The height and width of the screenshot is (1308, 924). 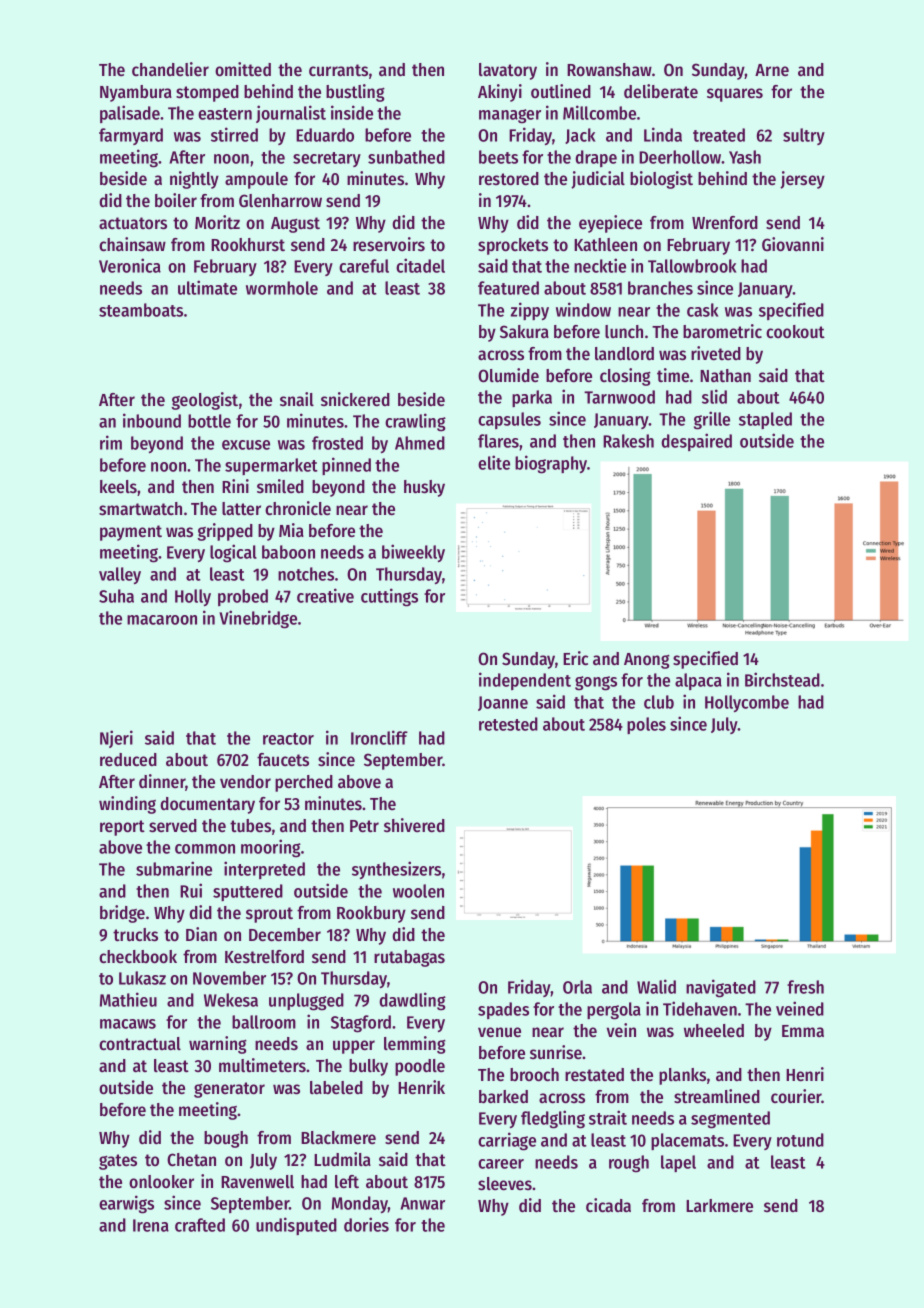 What do you see at coordinates (510, 116) in the screenshot?
I see `manager` at bounding box center [510, 116].
